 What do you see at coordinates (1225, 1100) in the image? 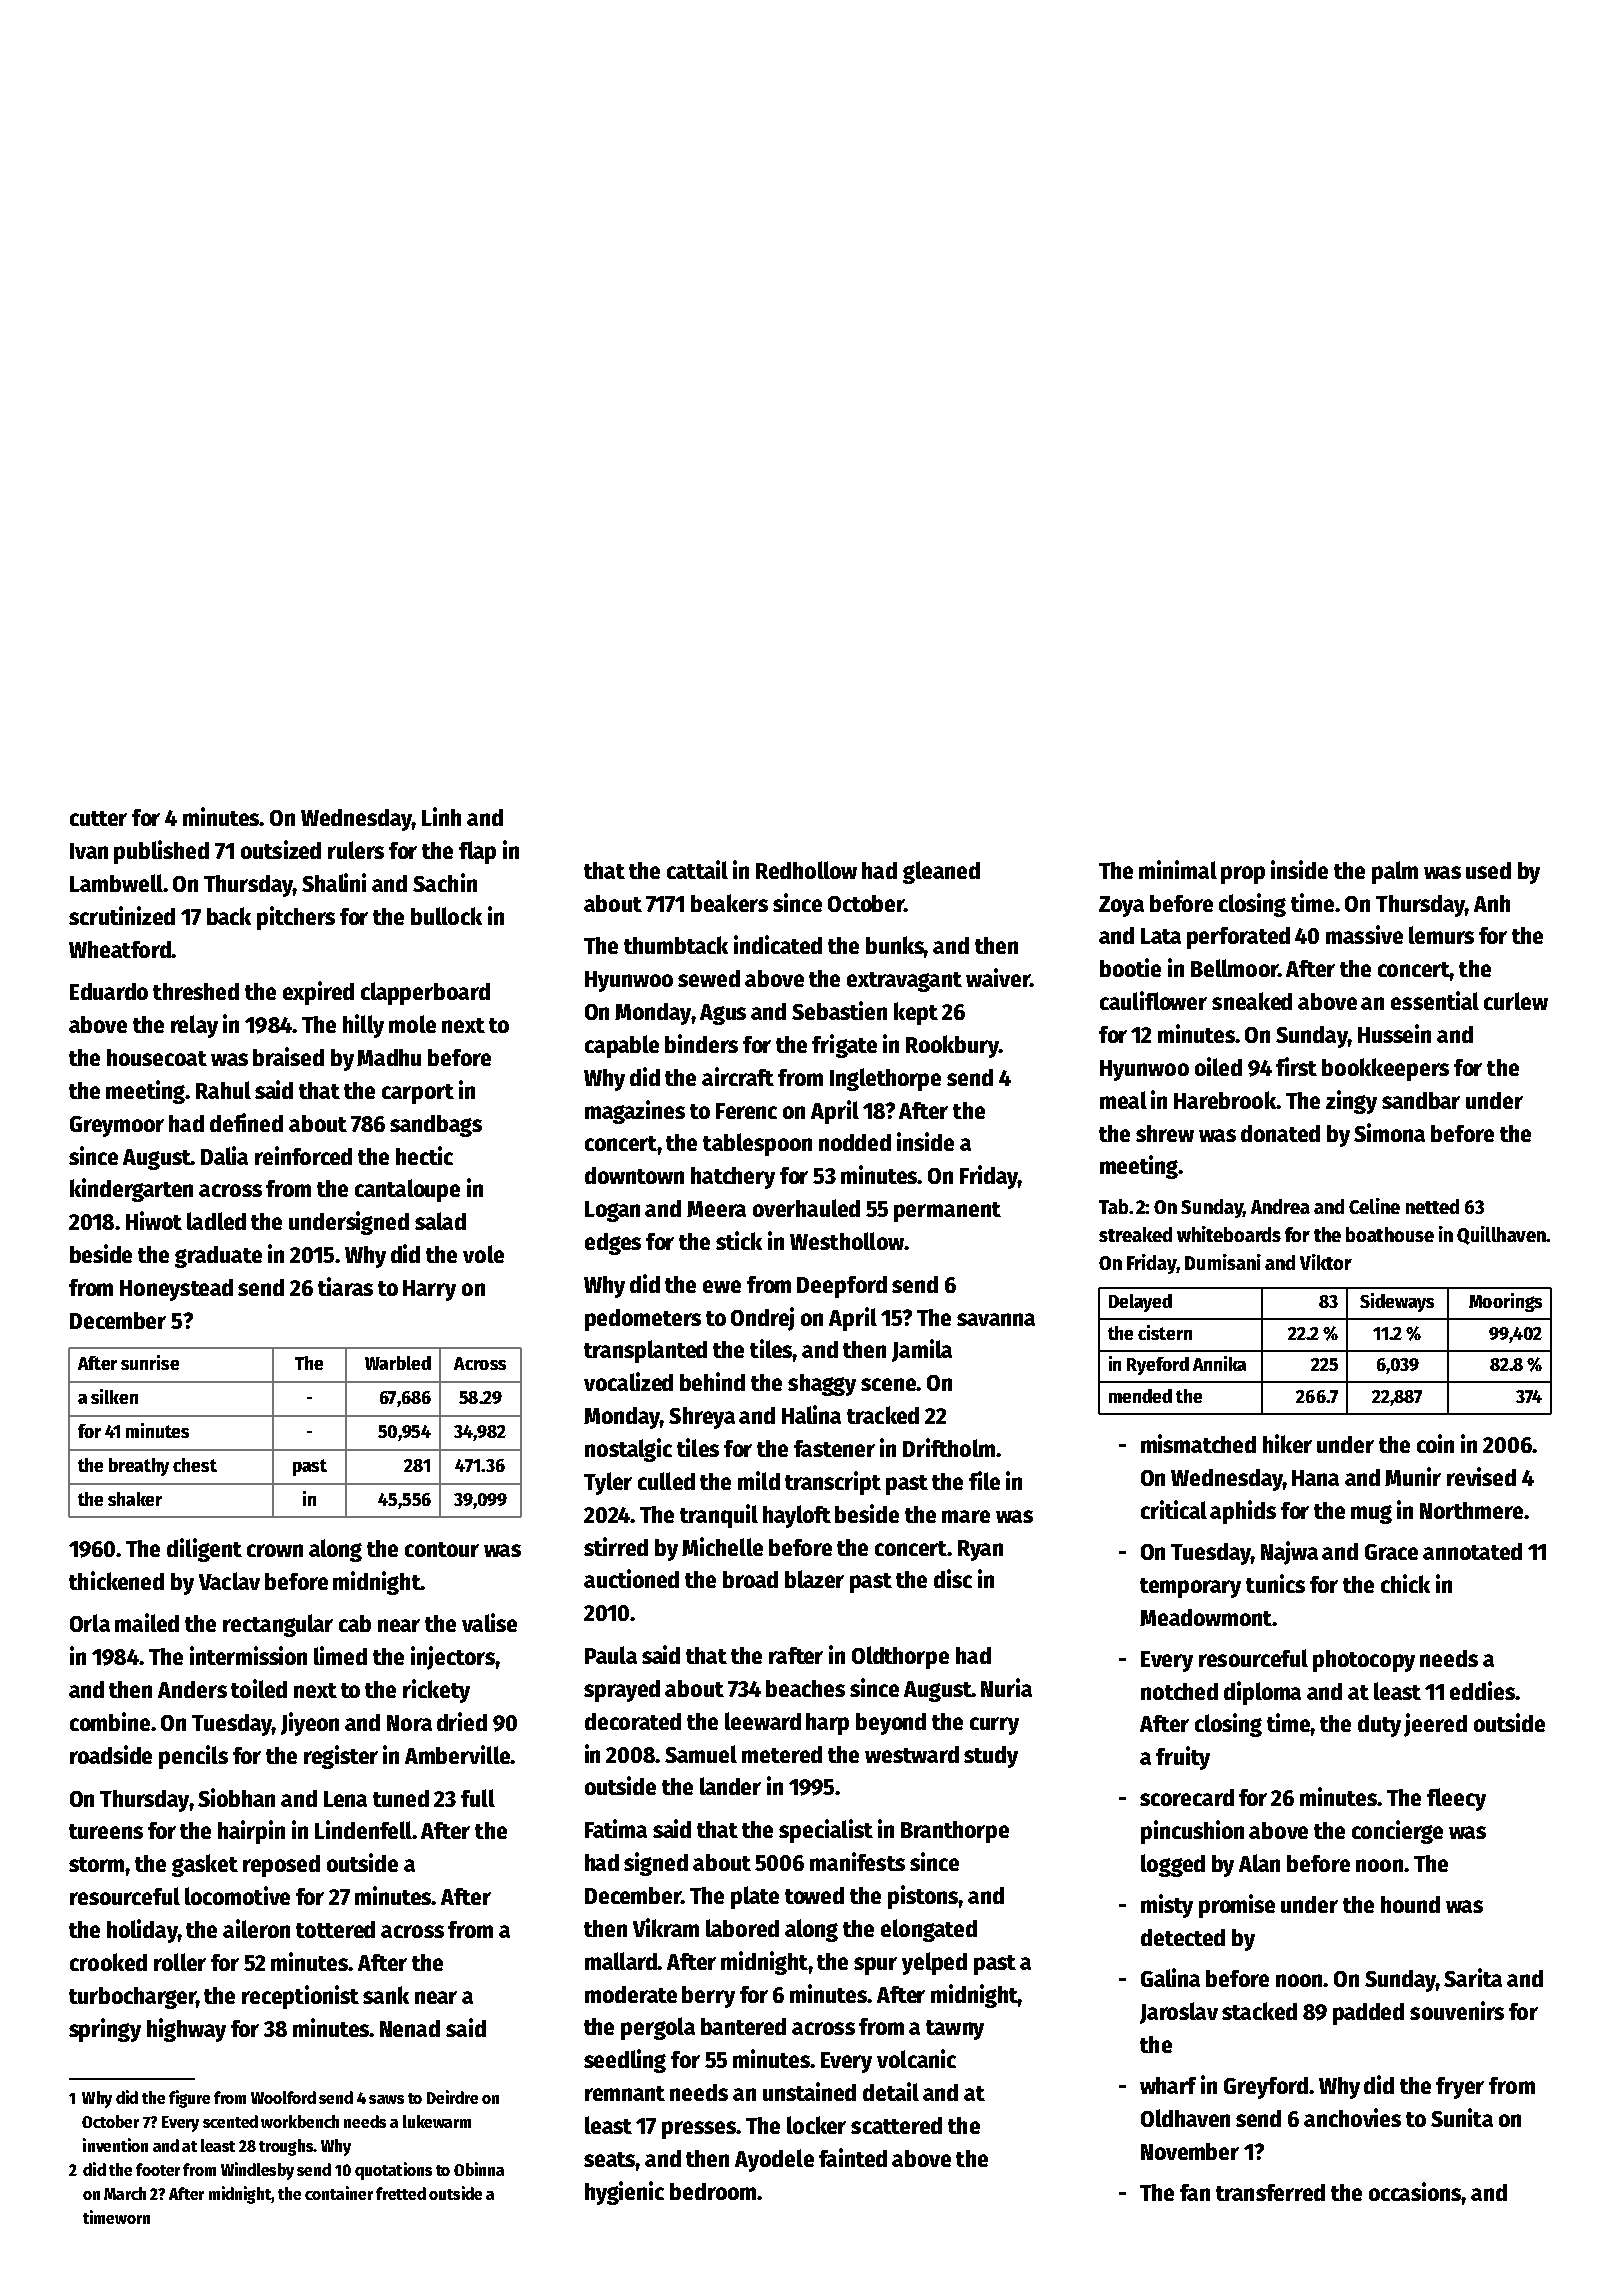
I see `Harebrook` at bounding box center [1225, 1100].
